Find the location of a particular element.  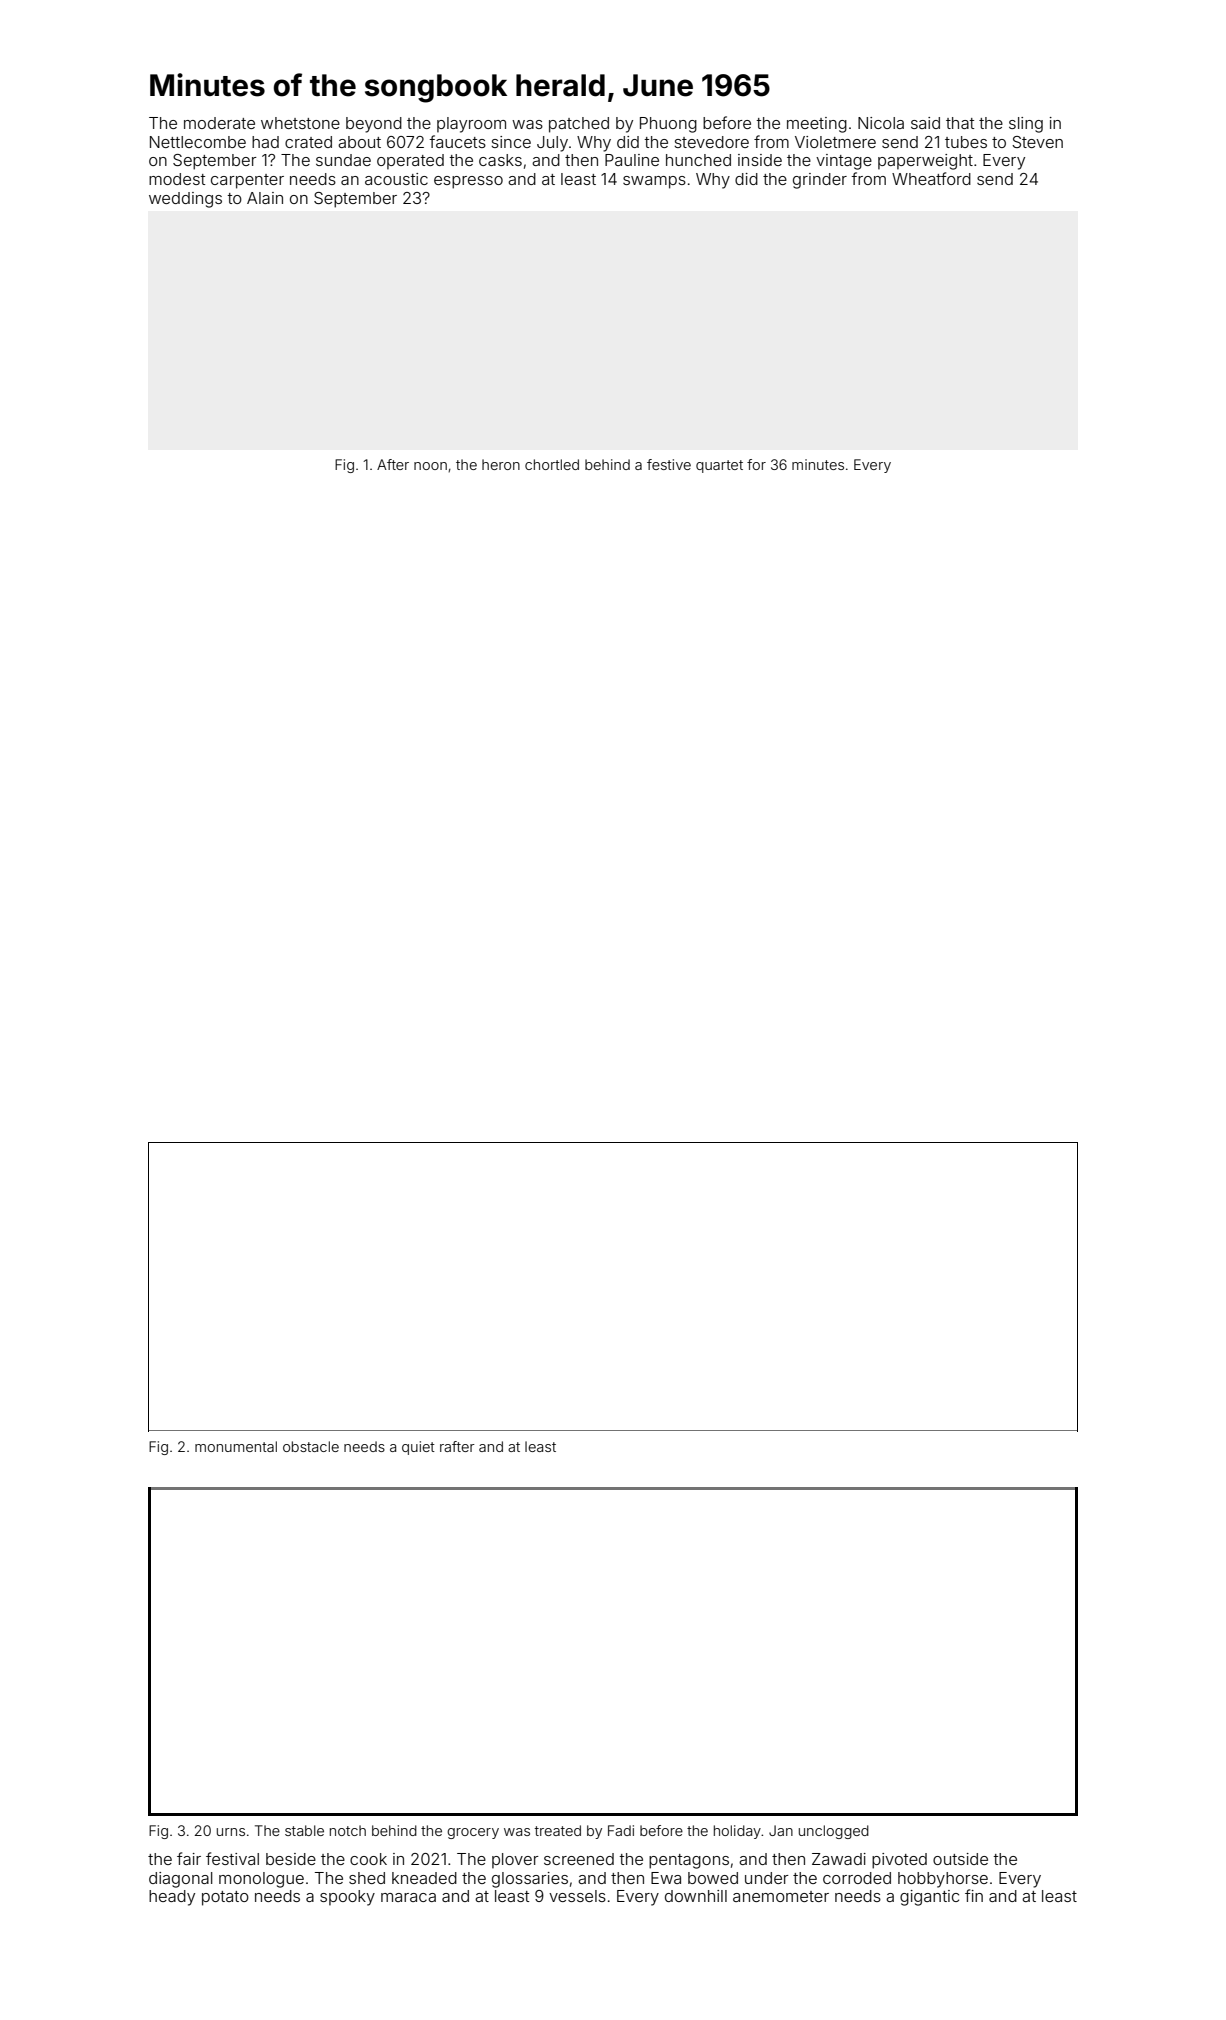

festive is located at coordinates (669, 464).
